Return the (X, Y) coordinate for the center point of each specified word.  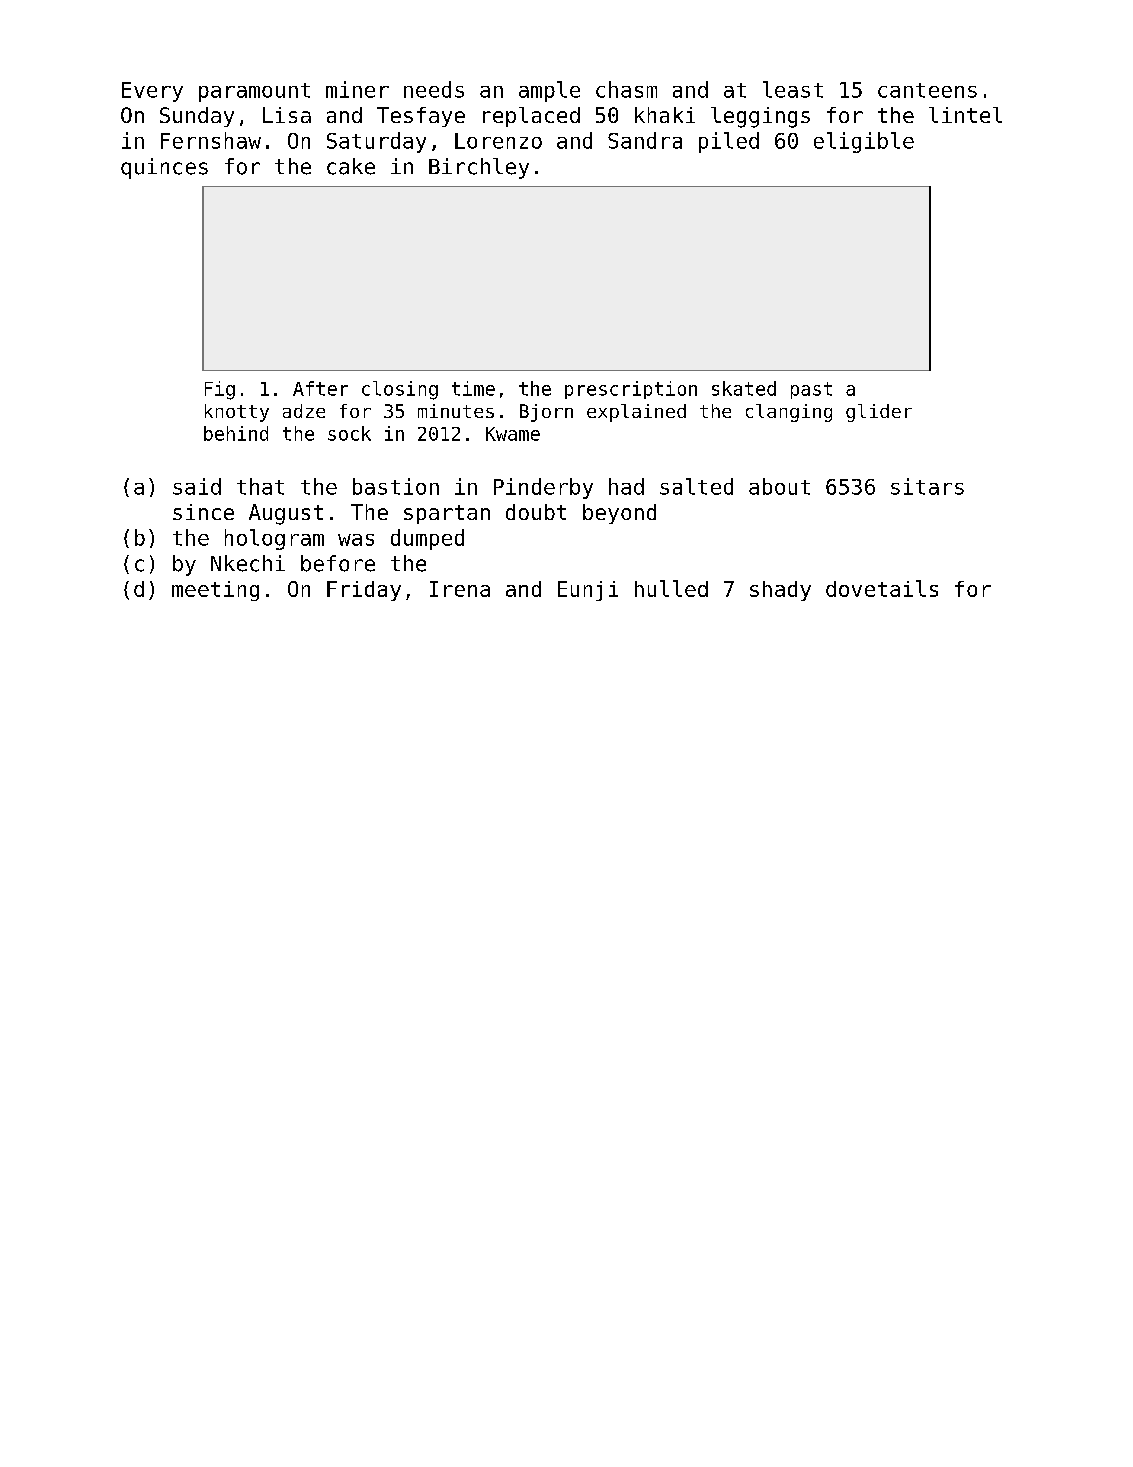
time (473, 388)
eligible (864, 142)
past (811, 390)
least (793, 89)
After (320, 388)
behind (236, 433)
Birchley (479, 168)
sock (349, 433)
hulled (671, 588)
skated (744, 388)
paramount (254, 92)
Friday (364, 591)
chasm (626, 89)
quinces (164, 168)
